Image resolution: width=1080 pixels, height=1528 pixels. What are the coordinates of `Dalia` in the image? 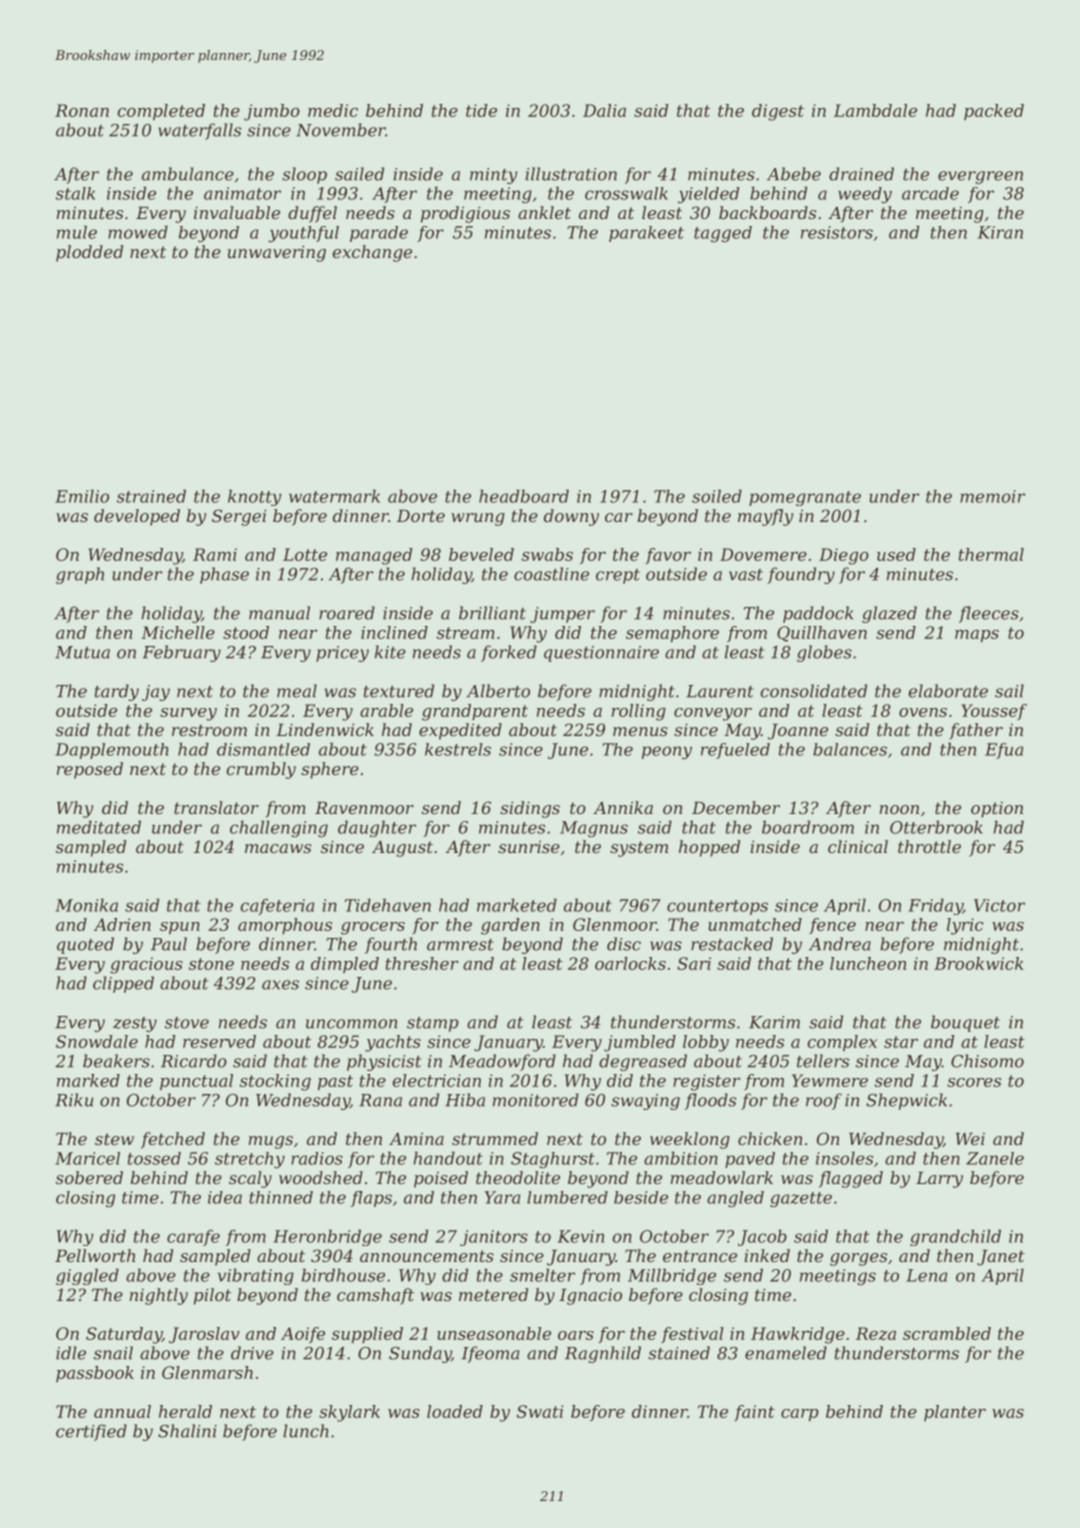 It's located at (604, 110).
